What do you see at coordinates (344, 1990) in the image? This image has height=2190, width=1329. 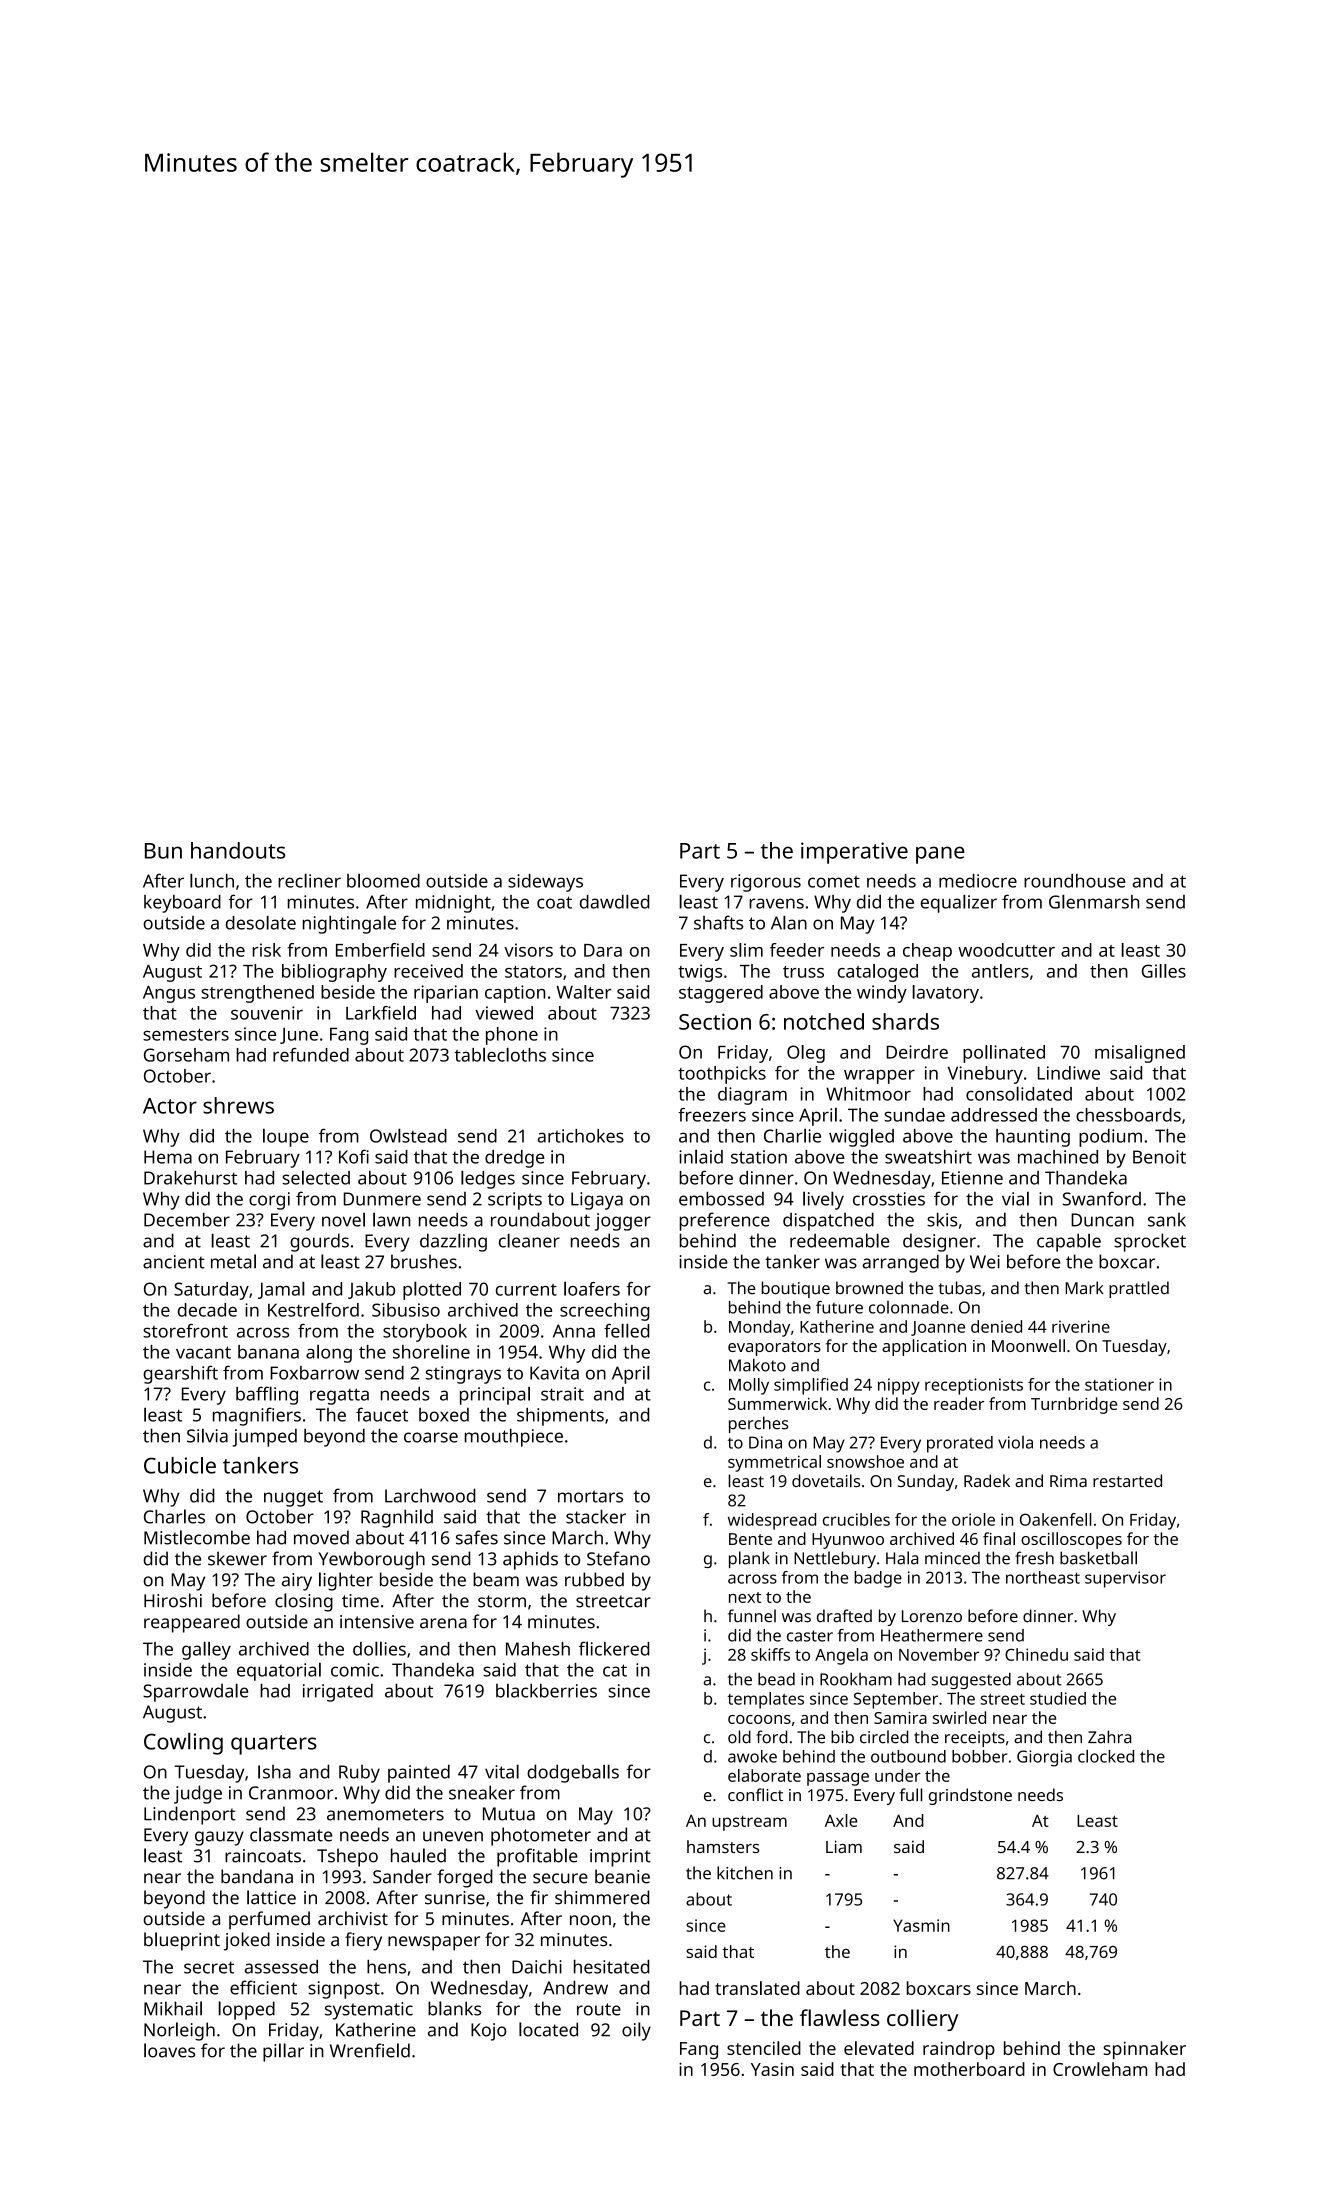 I see `signpost` at bounding box center [344, 1990].
